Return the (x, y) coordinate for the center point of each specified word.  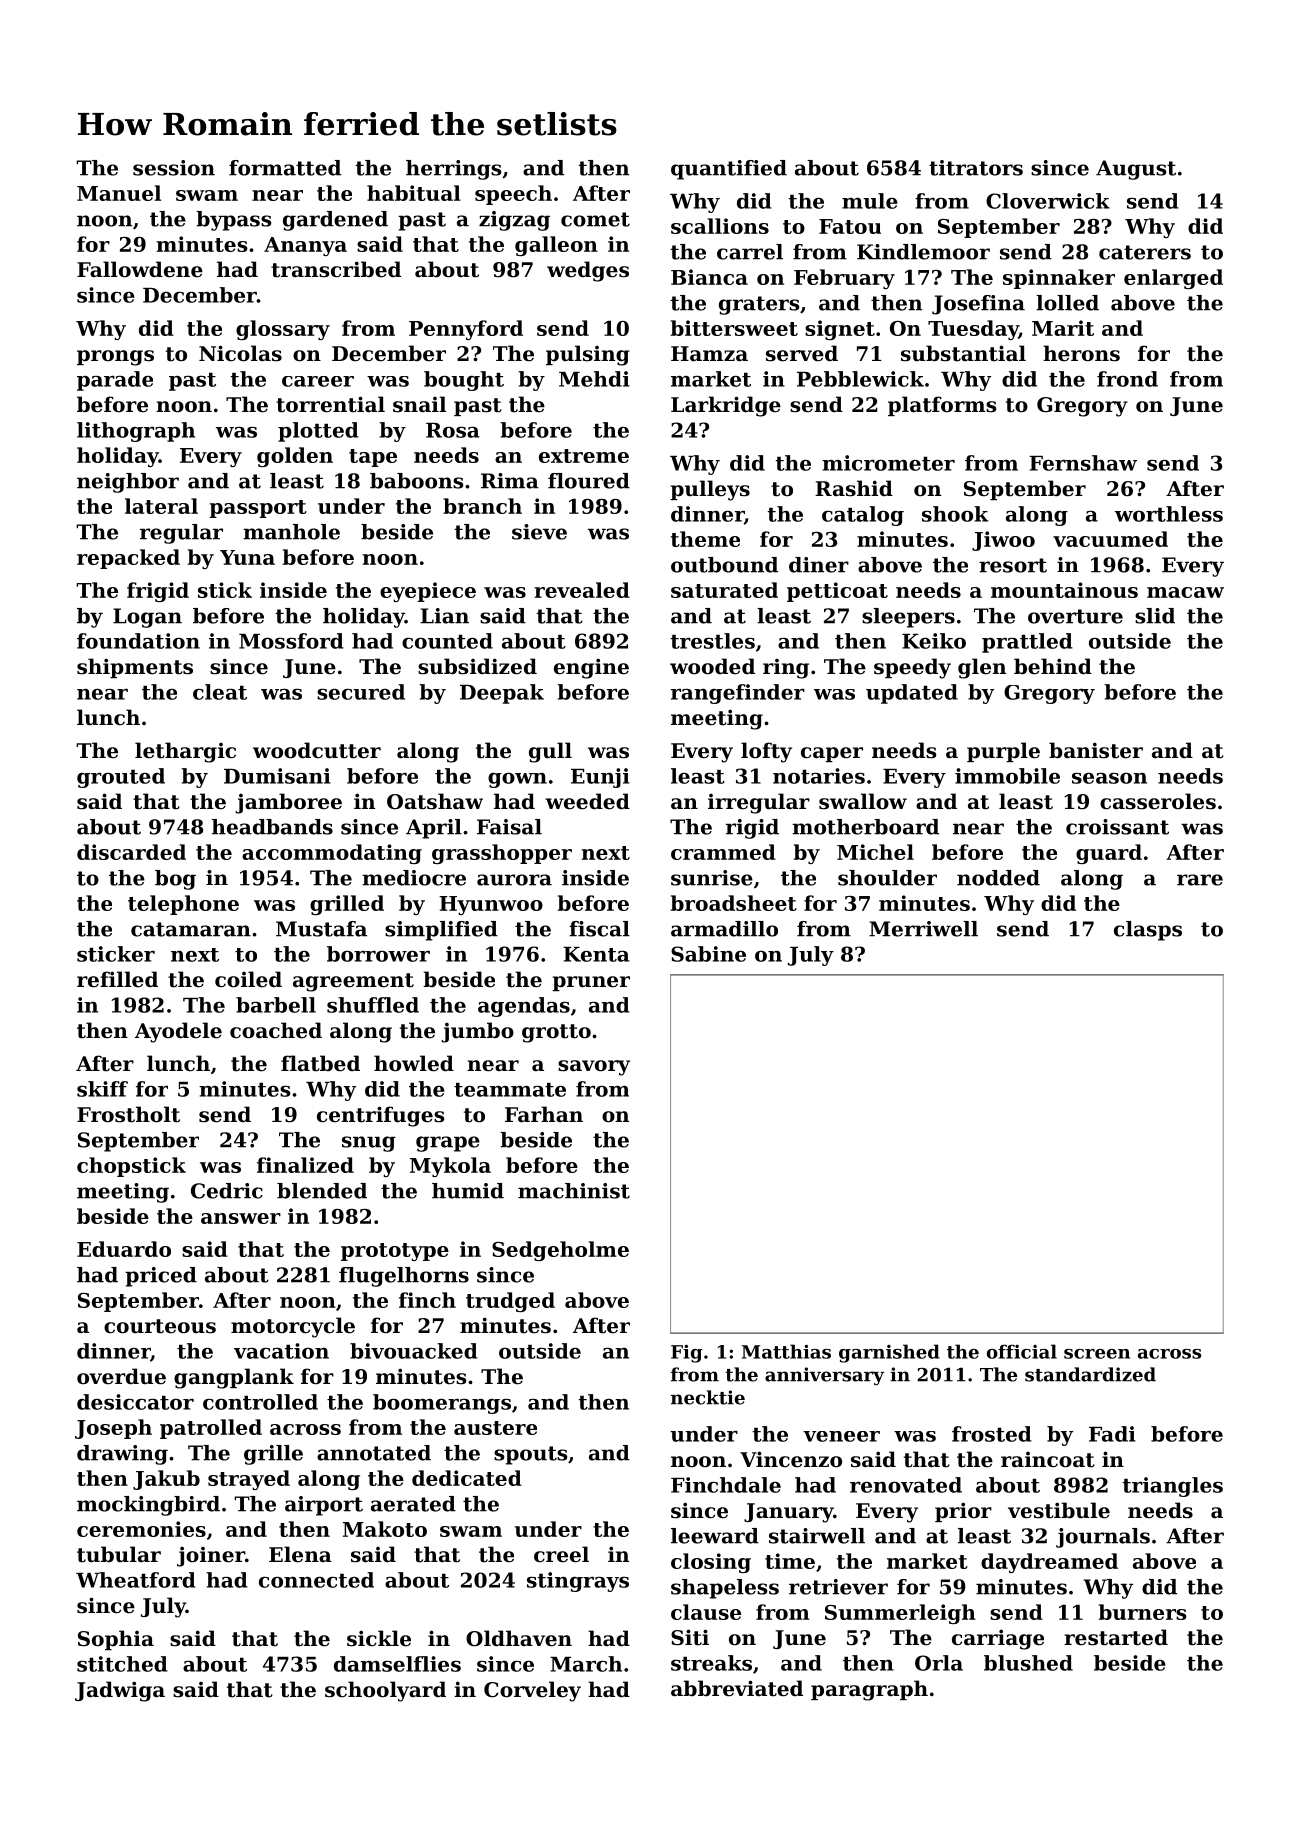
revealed (582, 590)
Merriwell (923, 929)
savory (594, 1068)
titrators (976, 168)
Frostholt (128, 1114)
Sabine (708, 954)
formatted (285, 168)
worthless (1169, 514)
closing (711, 1563)
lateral (161, 506)
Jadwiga (120, 1691)
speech (513, 195)
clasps (1148, 931)
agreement (353, 982)
